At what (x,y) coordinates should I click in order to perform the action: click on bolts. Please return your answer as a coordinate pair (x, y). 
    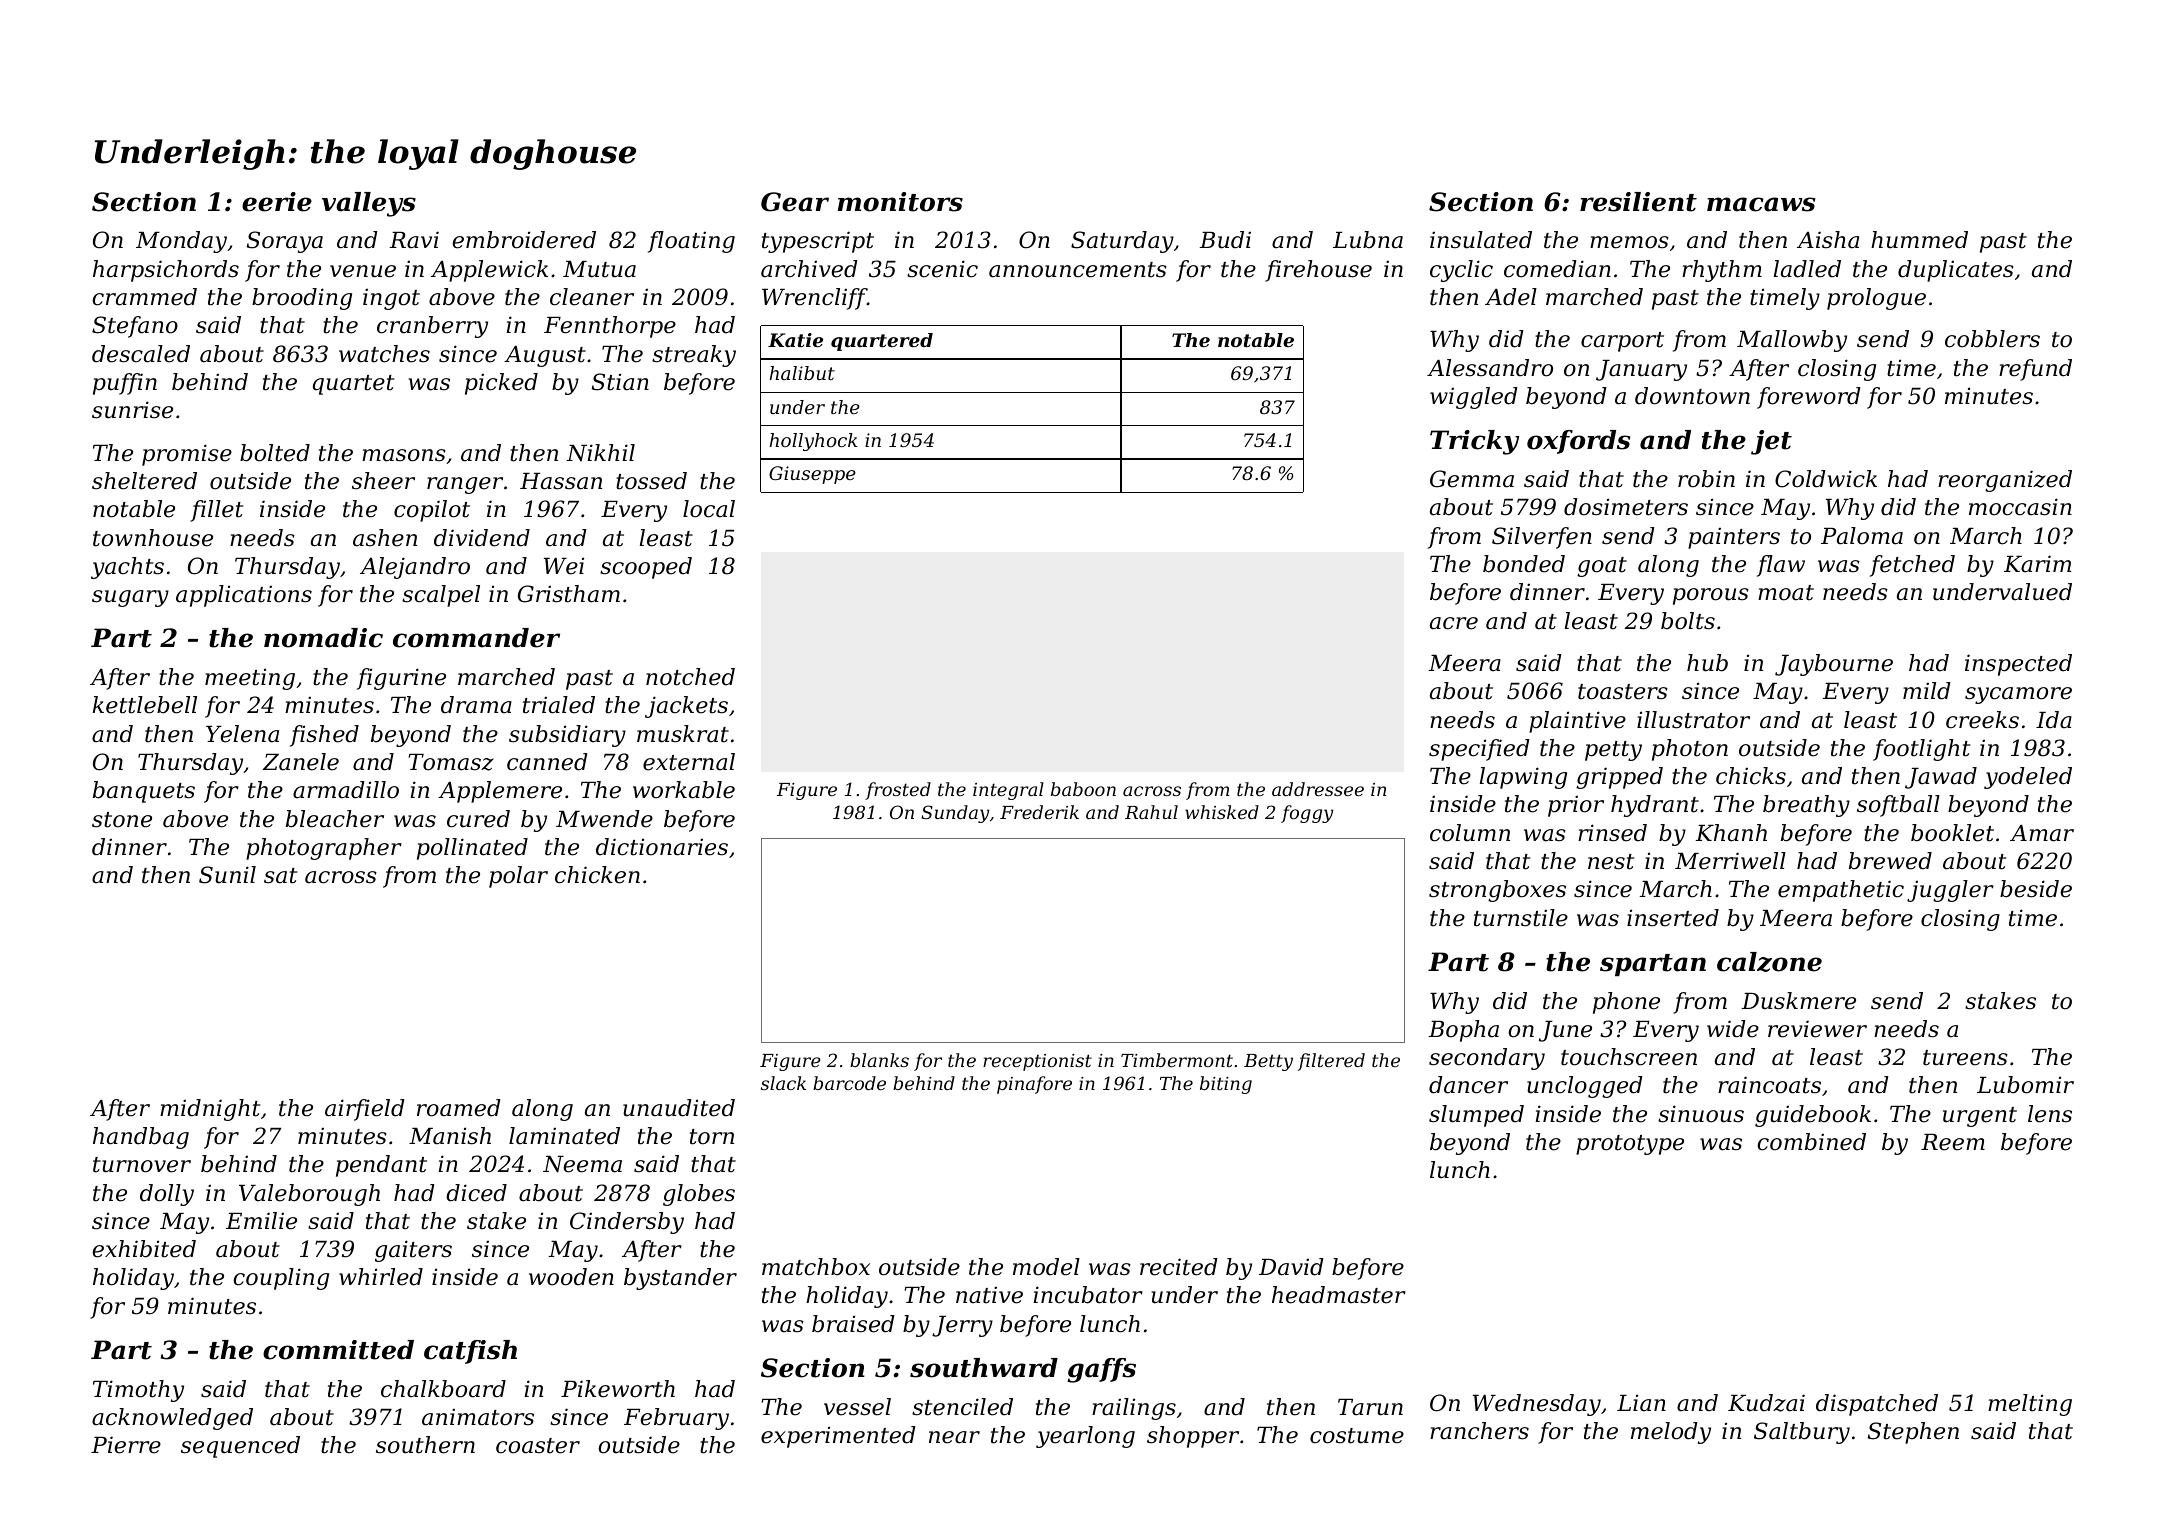
    Looking at the image, I should click on (1688, 621).
